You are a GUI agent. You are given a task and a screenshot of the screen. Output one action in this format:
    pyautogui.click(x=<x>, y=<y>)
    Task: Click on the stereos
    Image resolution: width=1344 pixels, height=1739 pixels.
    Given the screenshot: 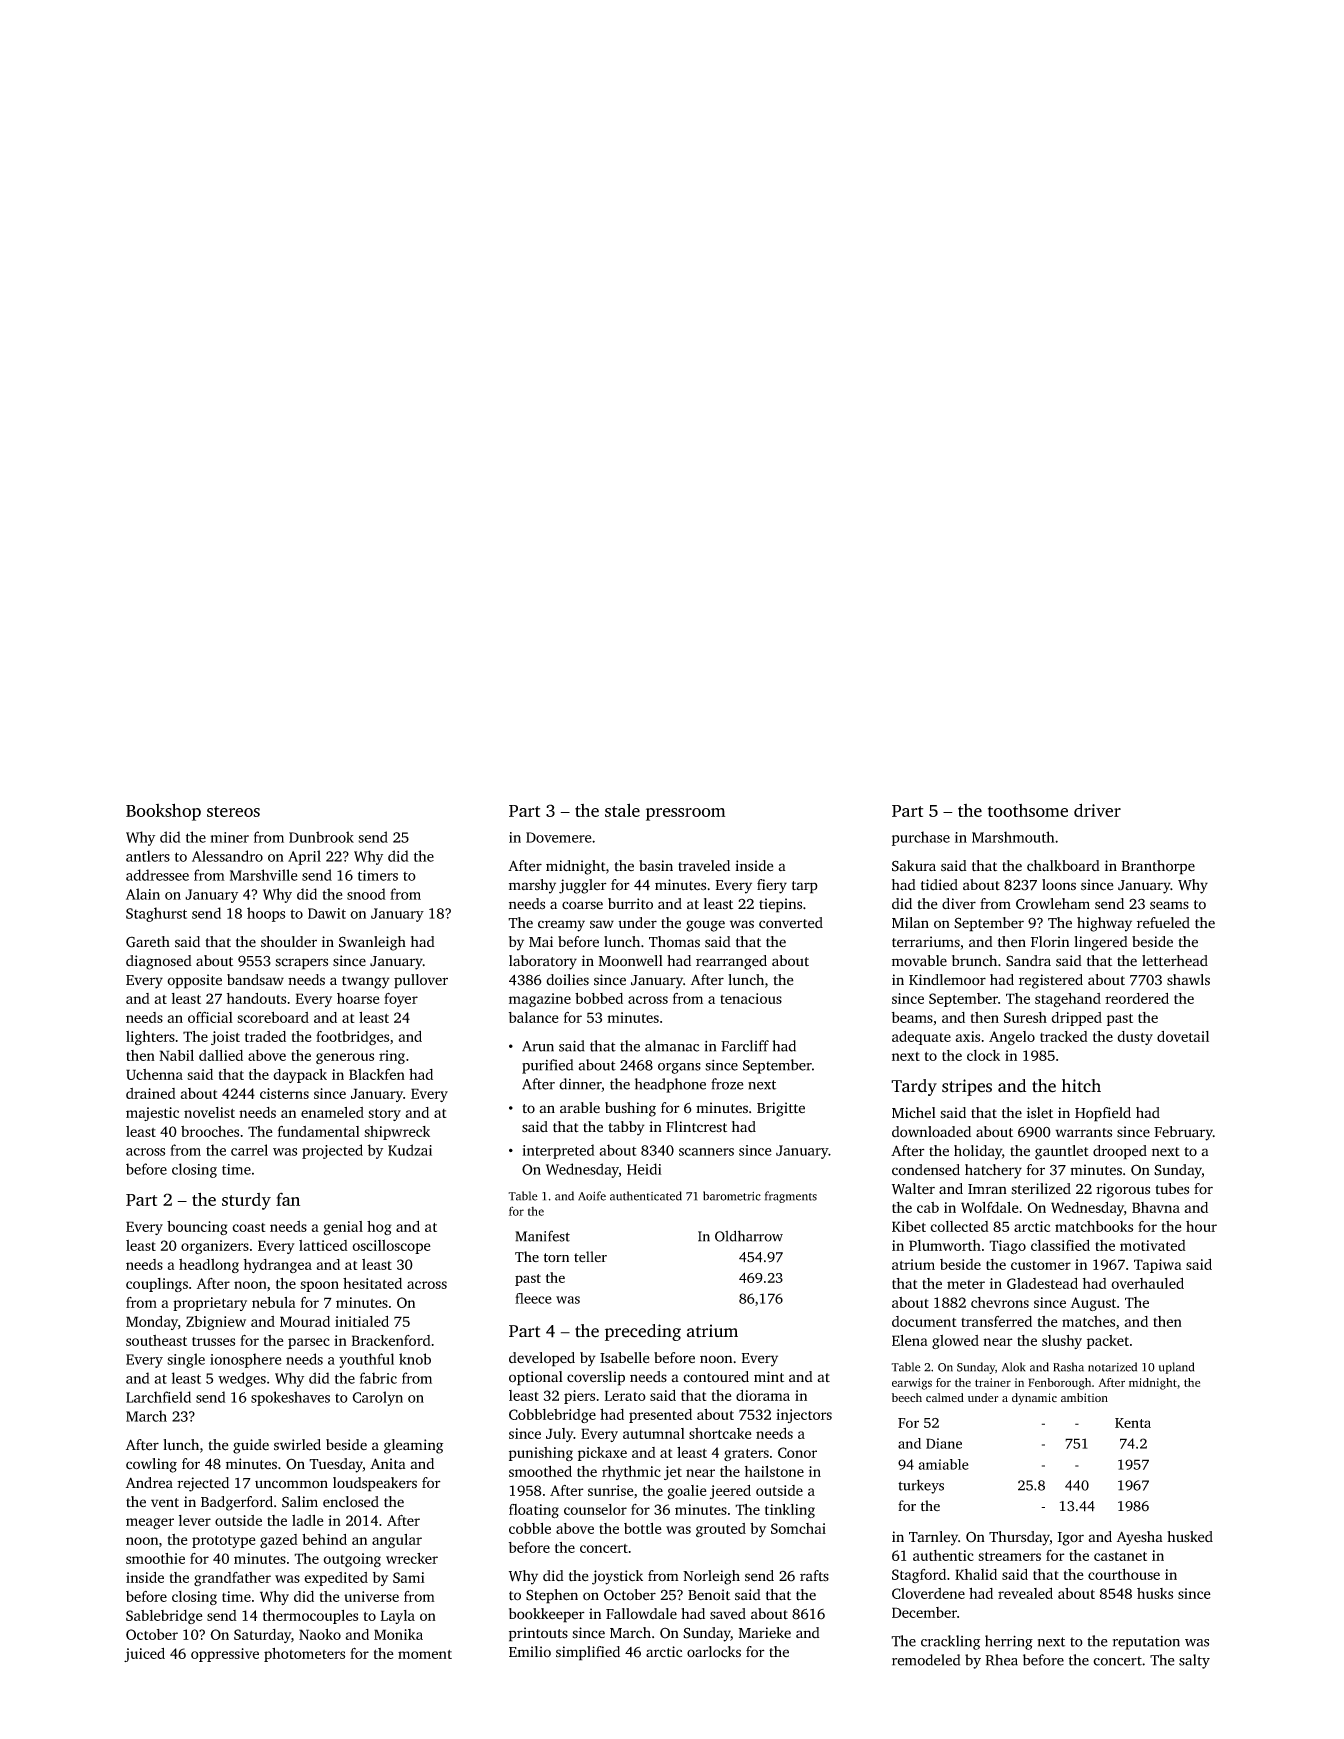 What is the action you would take?
    pyautogui.click(x=233, y=811)
